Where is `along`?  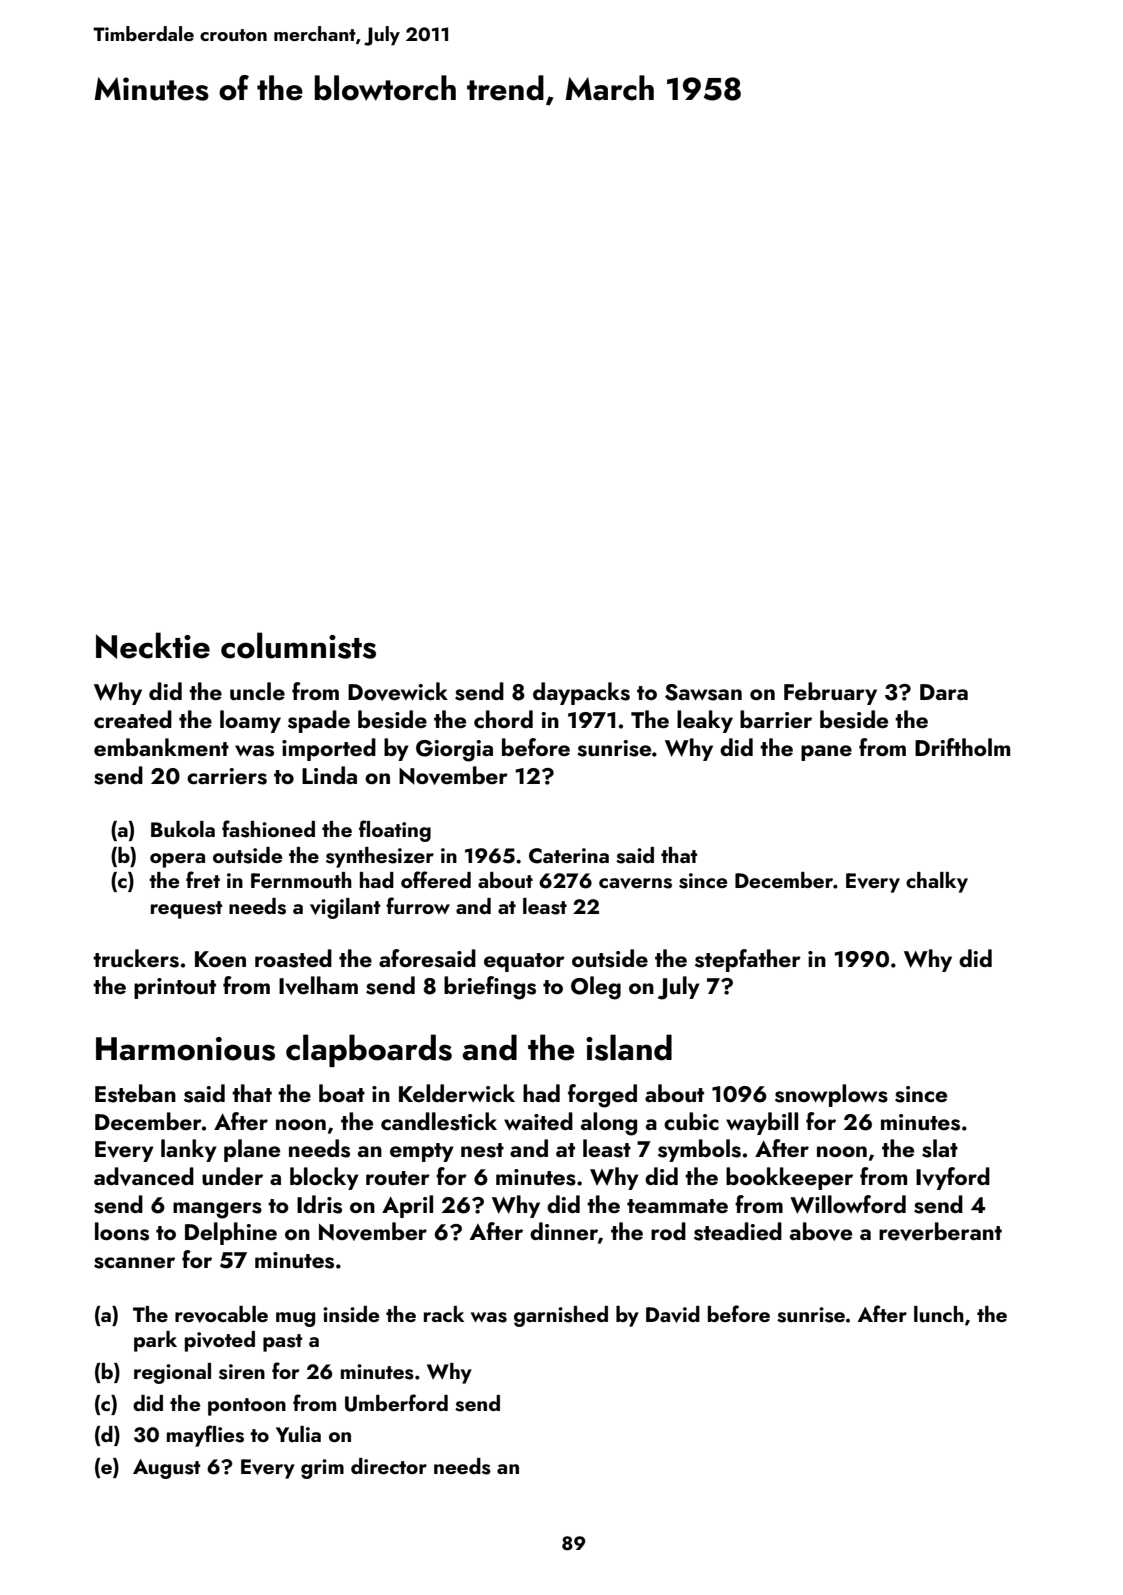 along is located at coordinates (609, 1124).
